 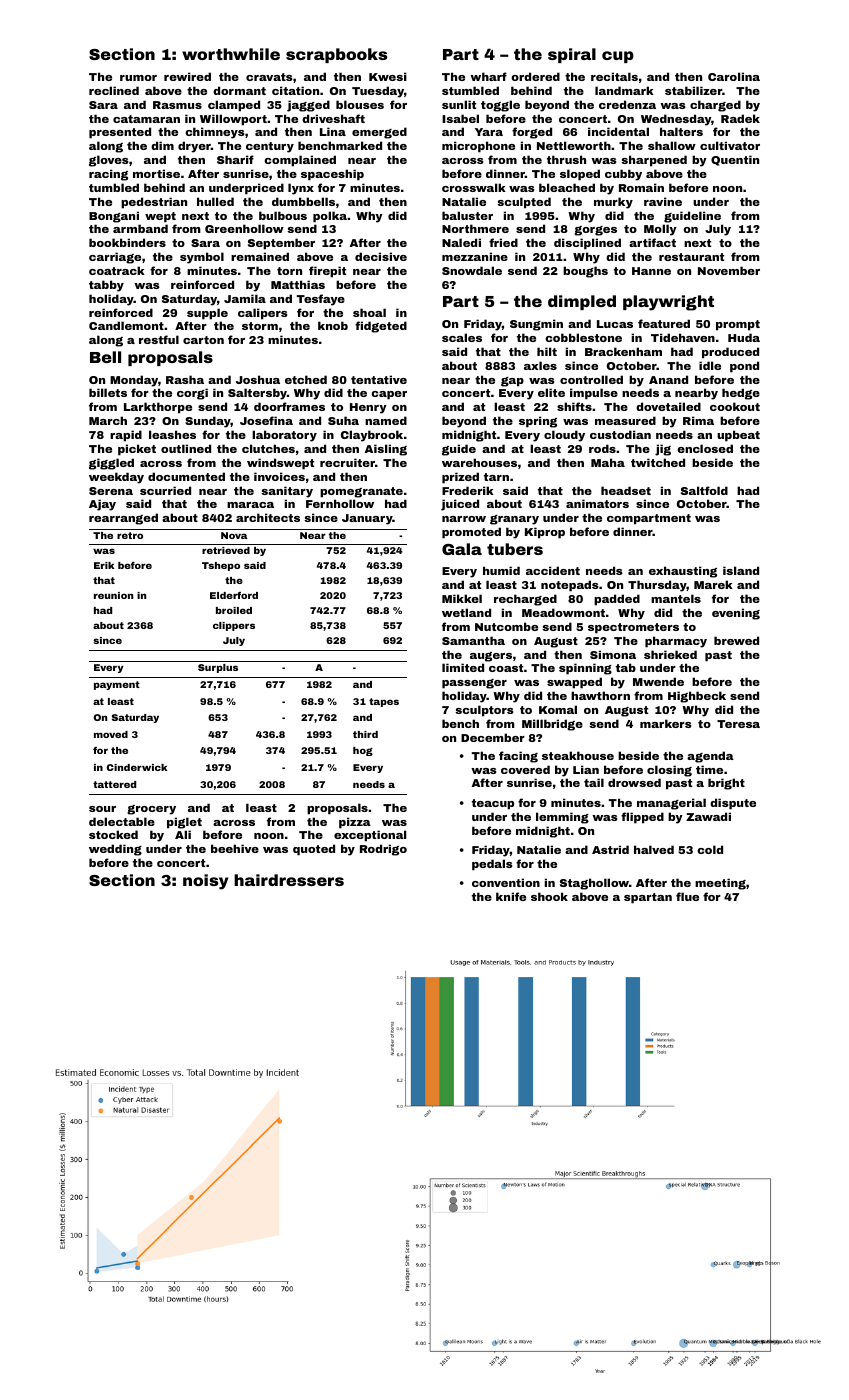 I want to click on idle, so click(x=710, y=365).
